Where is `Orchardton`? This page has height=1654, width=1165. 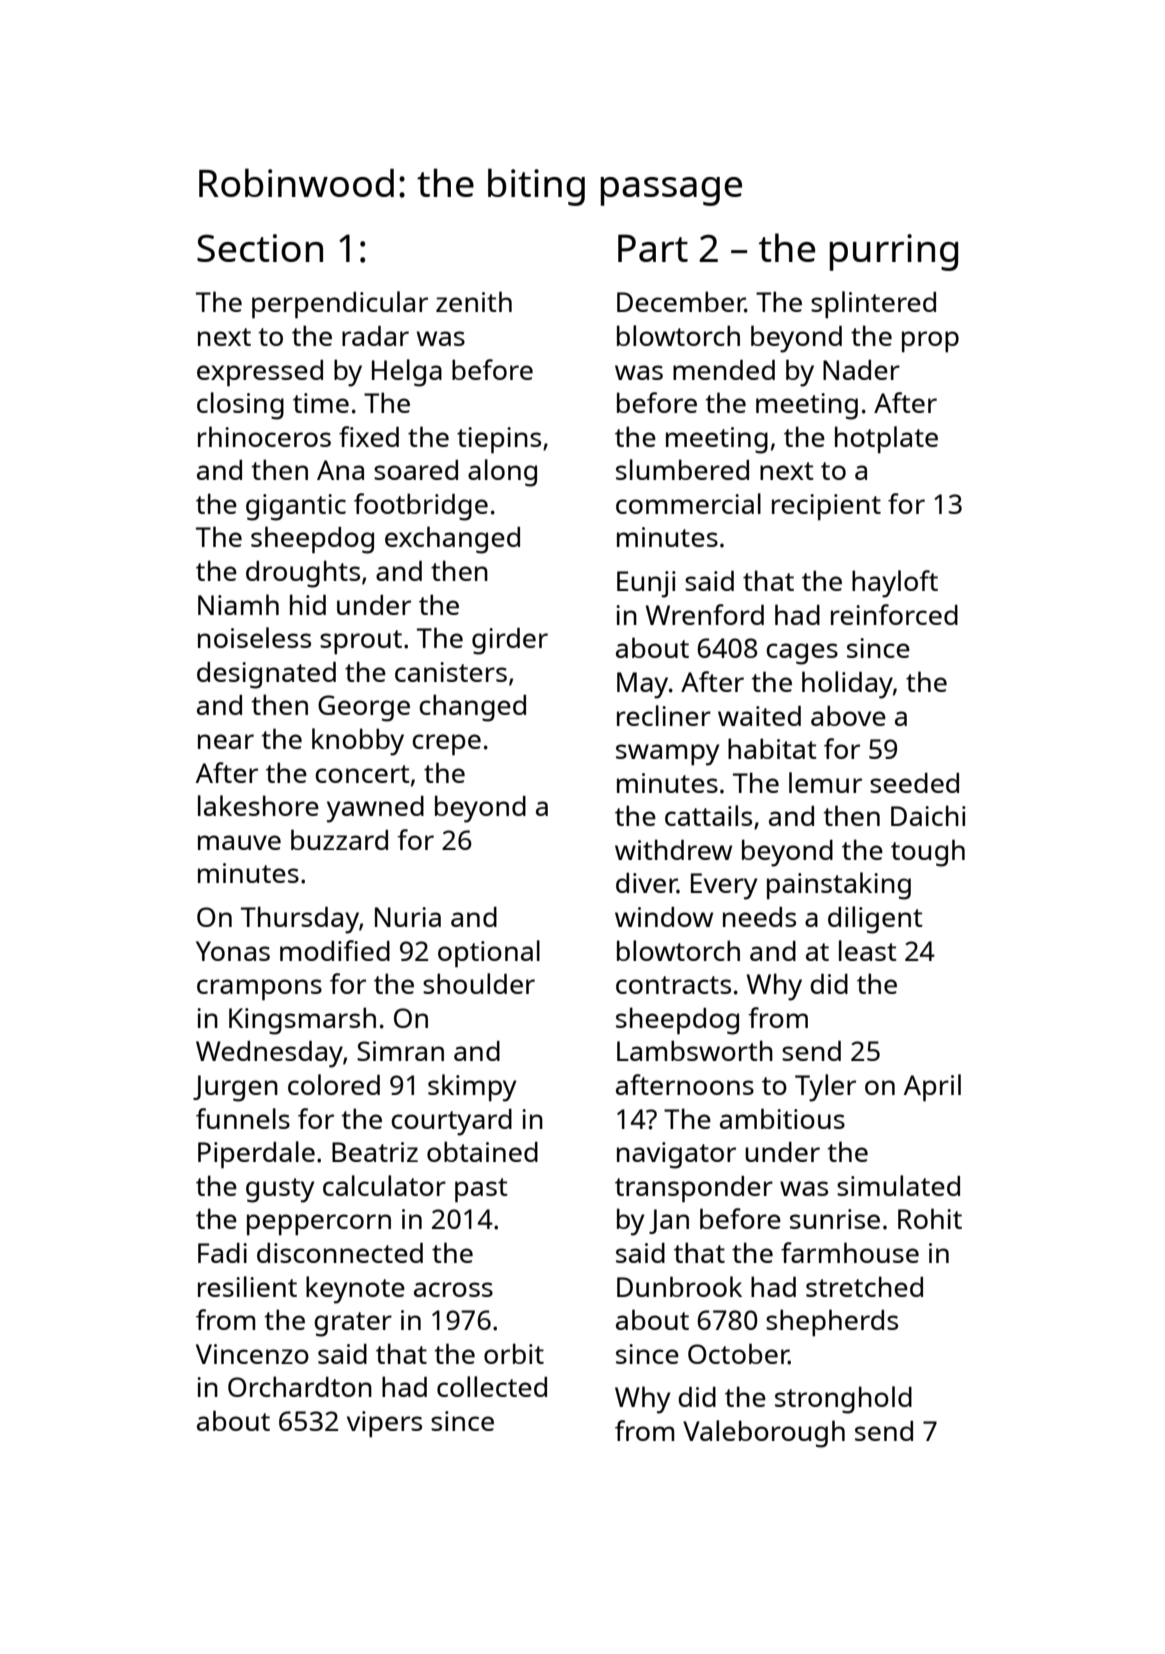
Orchardton is located at coordinates (300, 1386).
